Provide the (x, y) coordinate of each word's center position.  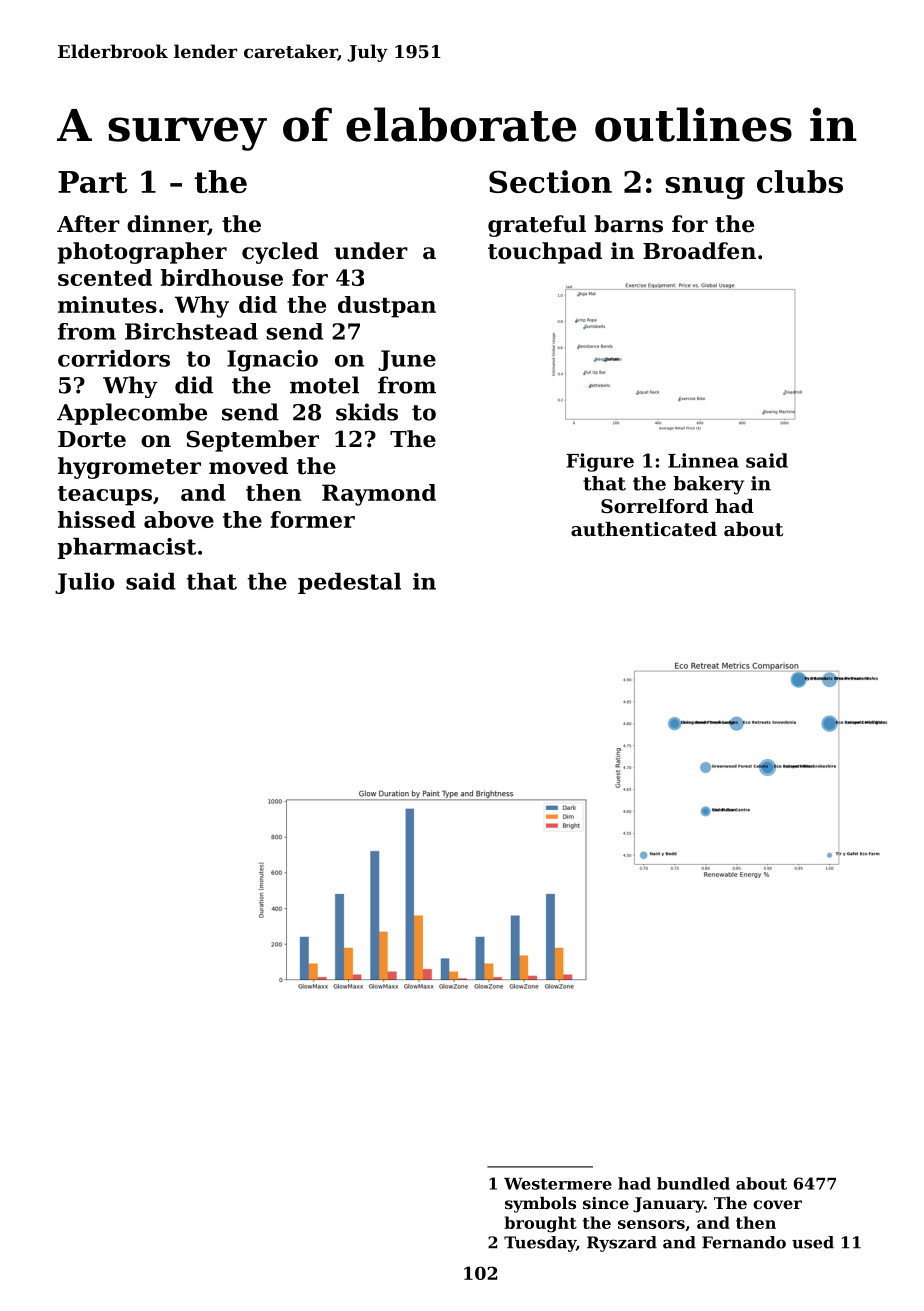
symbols (540, 1205)
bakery (708, 485)
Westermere (558, 1184)
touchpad (545, 253)
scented (105, 277)
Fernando (744, 1242)
